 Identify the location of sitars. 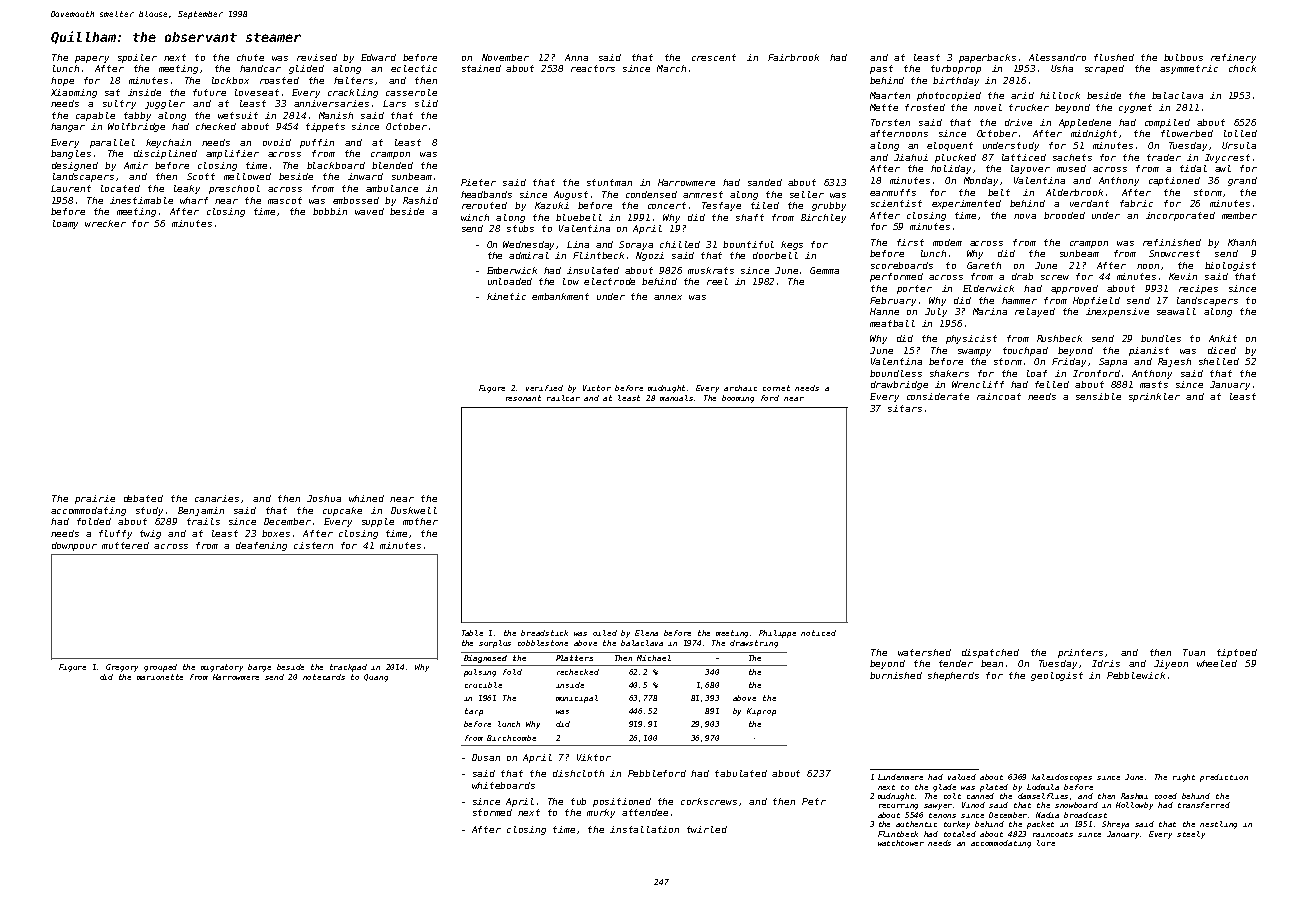
(905, 408).
